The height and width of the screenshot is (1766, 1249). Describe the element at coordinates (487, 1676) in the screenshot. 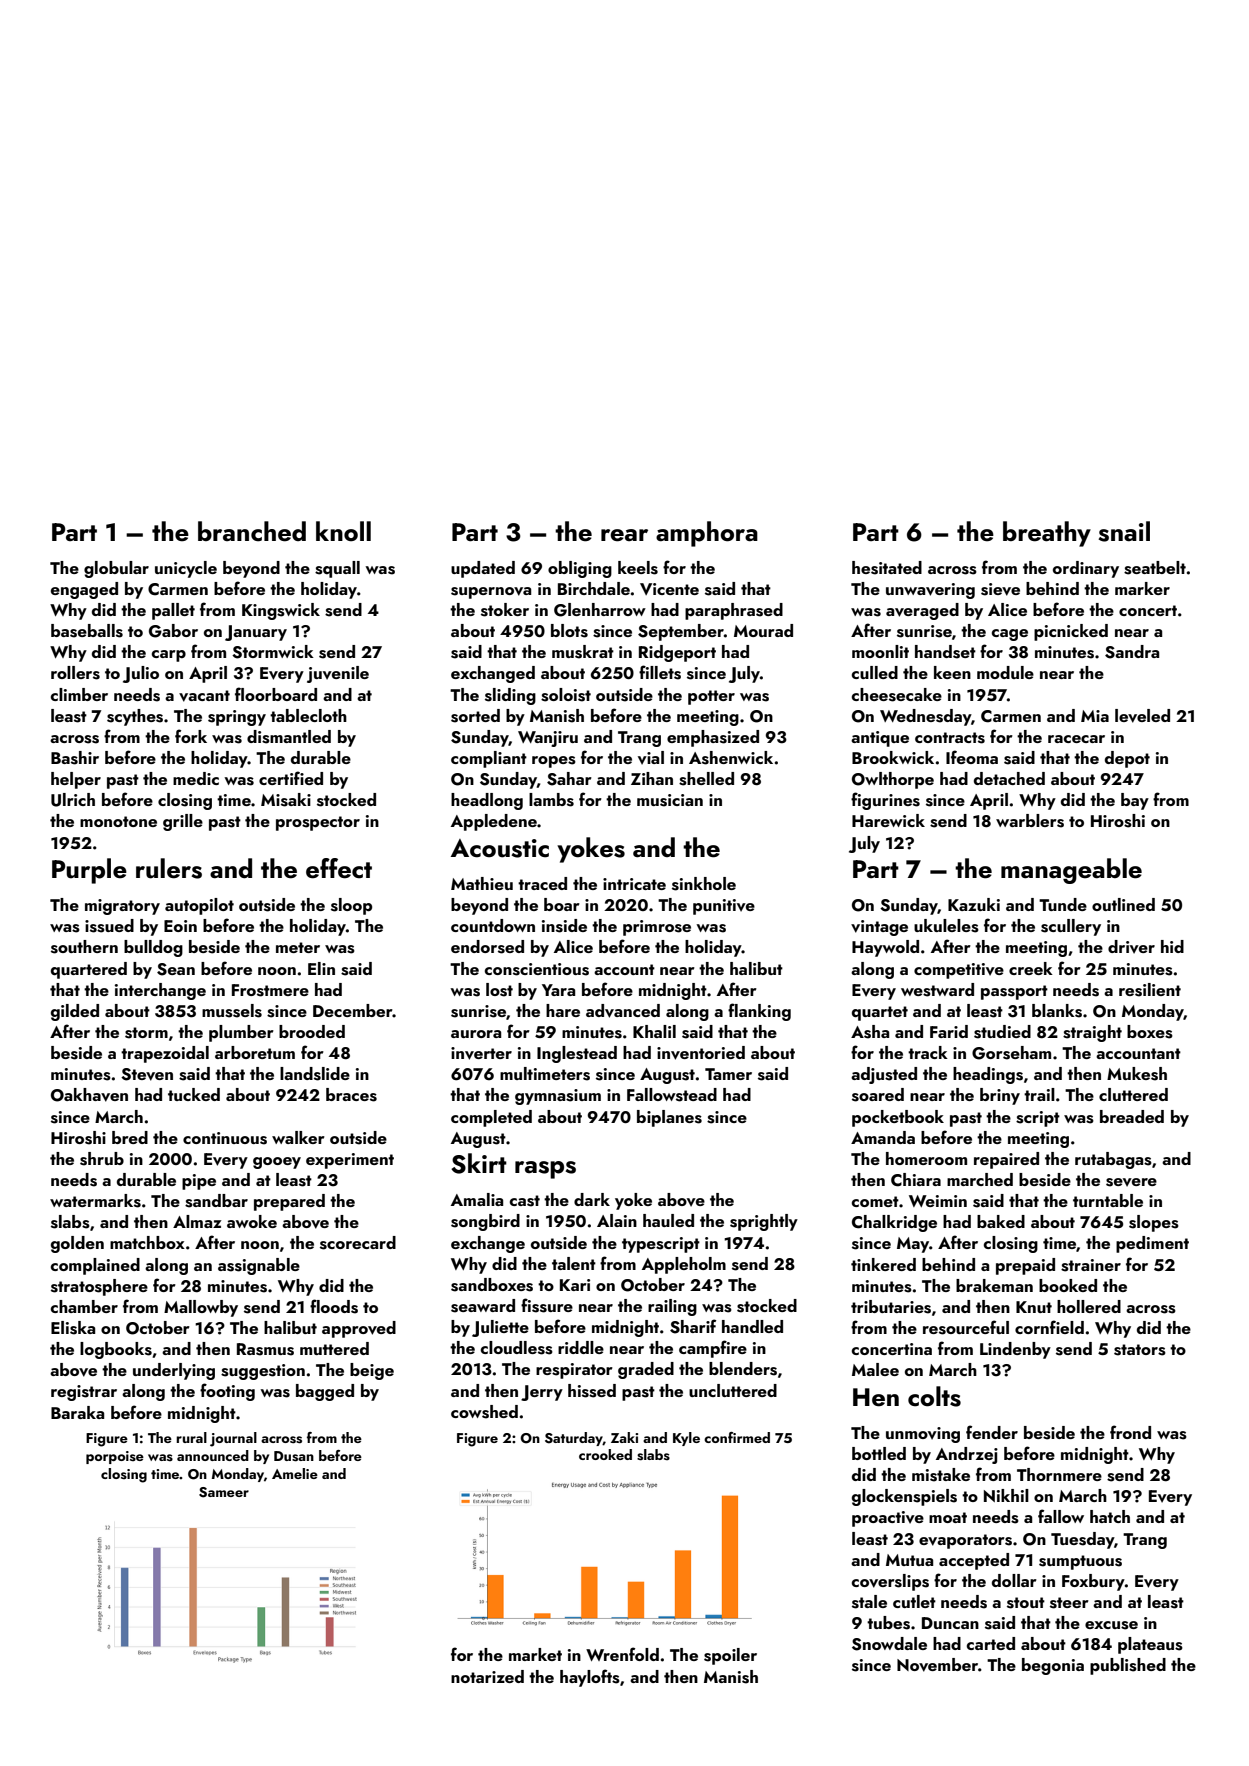

I see `notarized` at that location.
